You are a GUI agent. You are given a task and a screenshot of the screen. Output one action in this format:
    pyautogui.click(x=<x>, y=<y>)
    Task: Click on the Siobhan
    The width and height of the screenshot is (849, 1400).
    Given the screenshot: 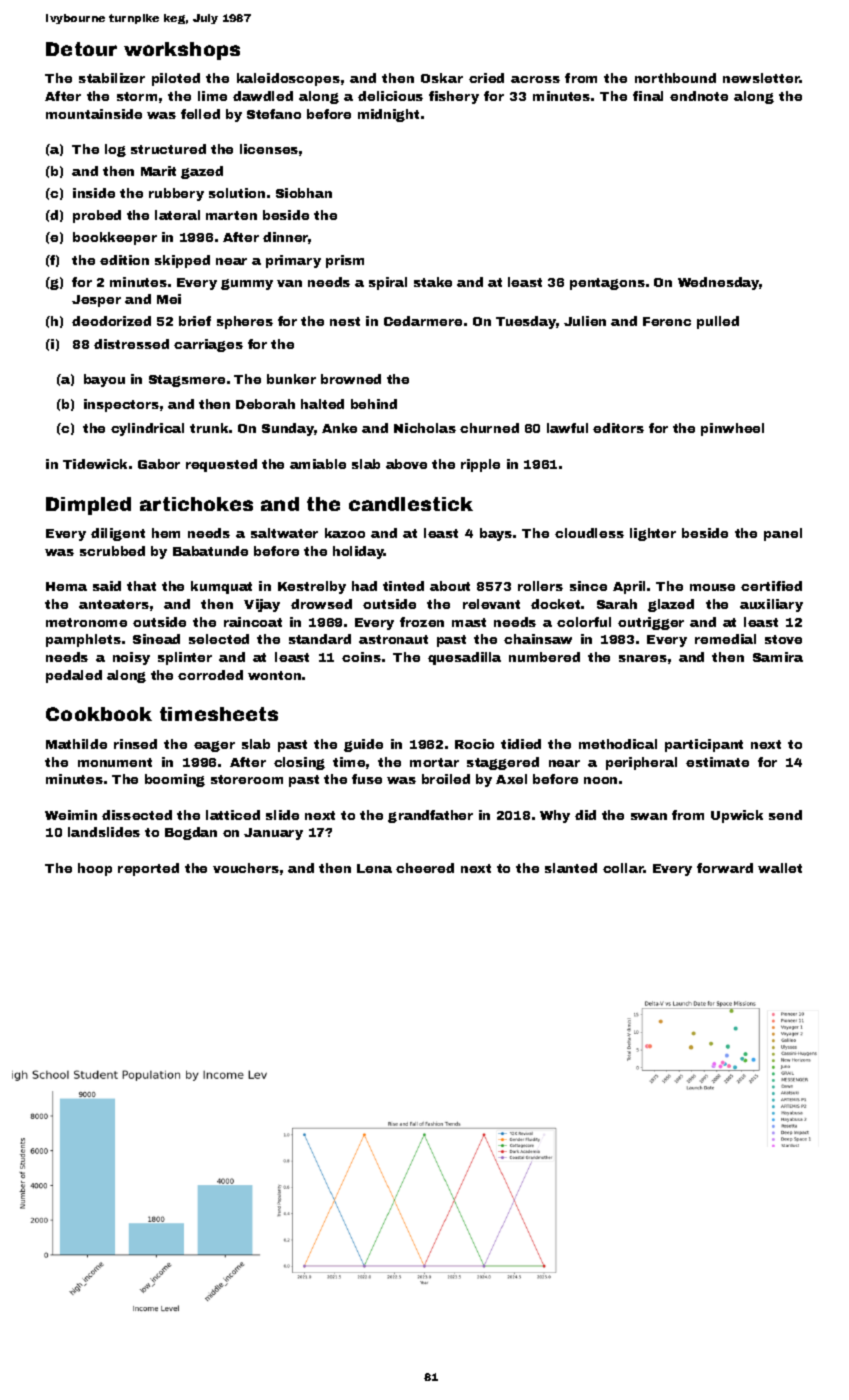 What is the action you would take?
    pyautogui.click(x=304, y=193)
